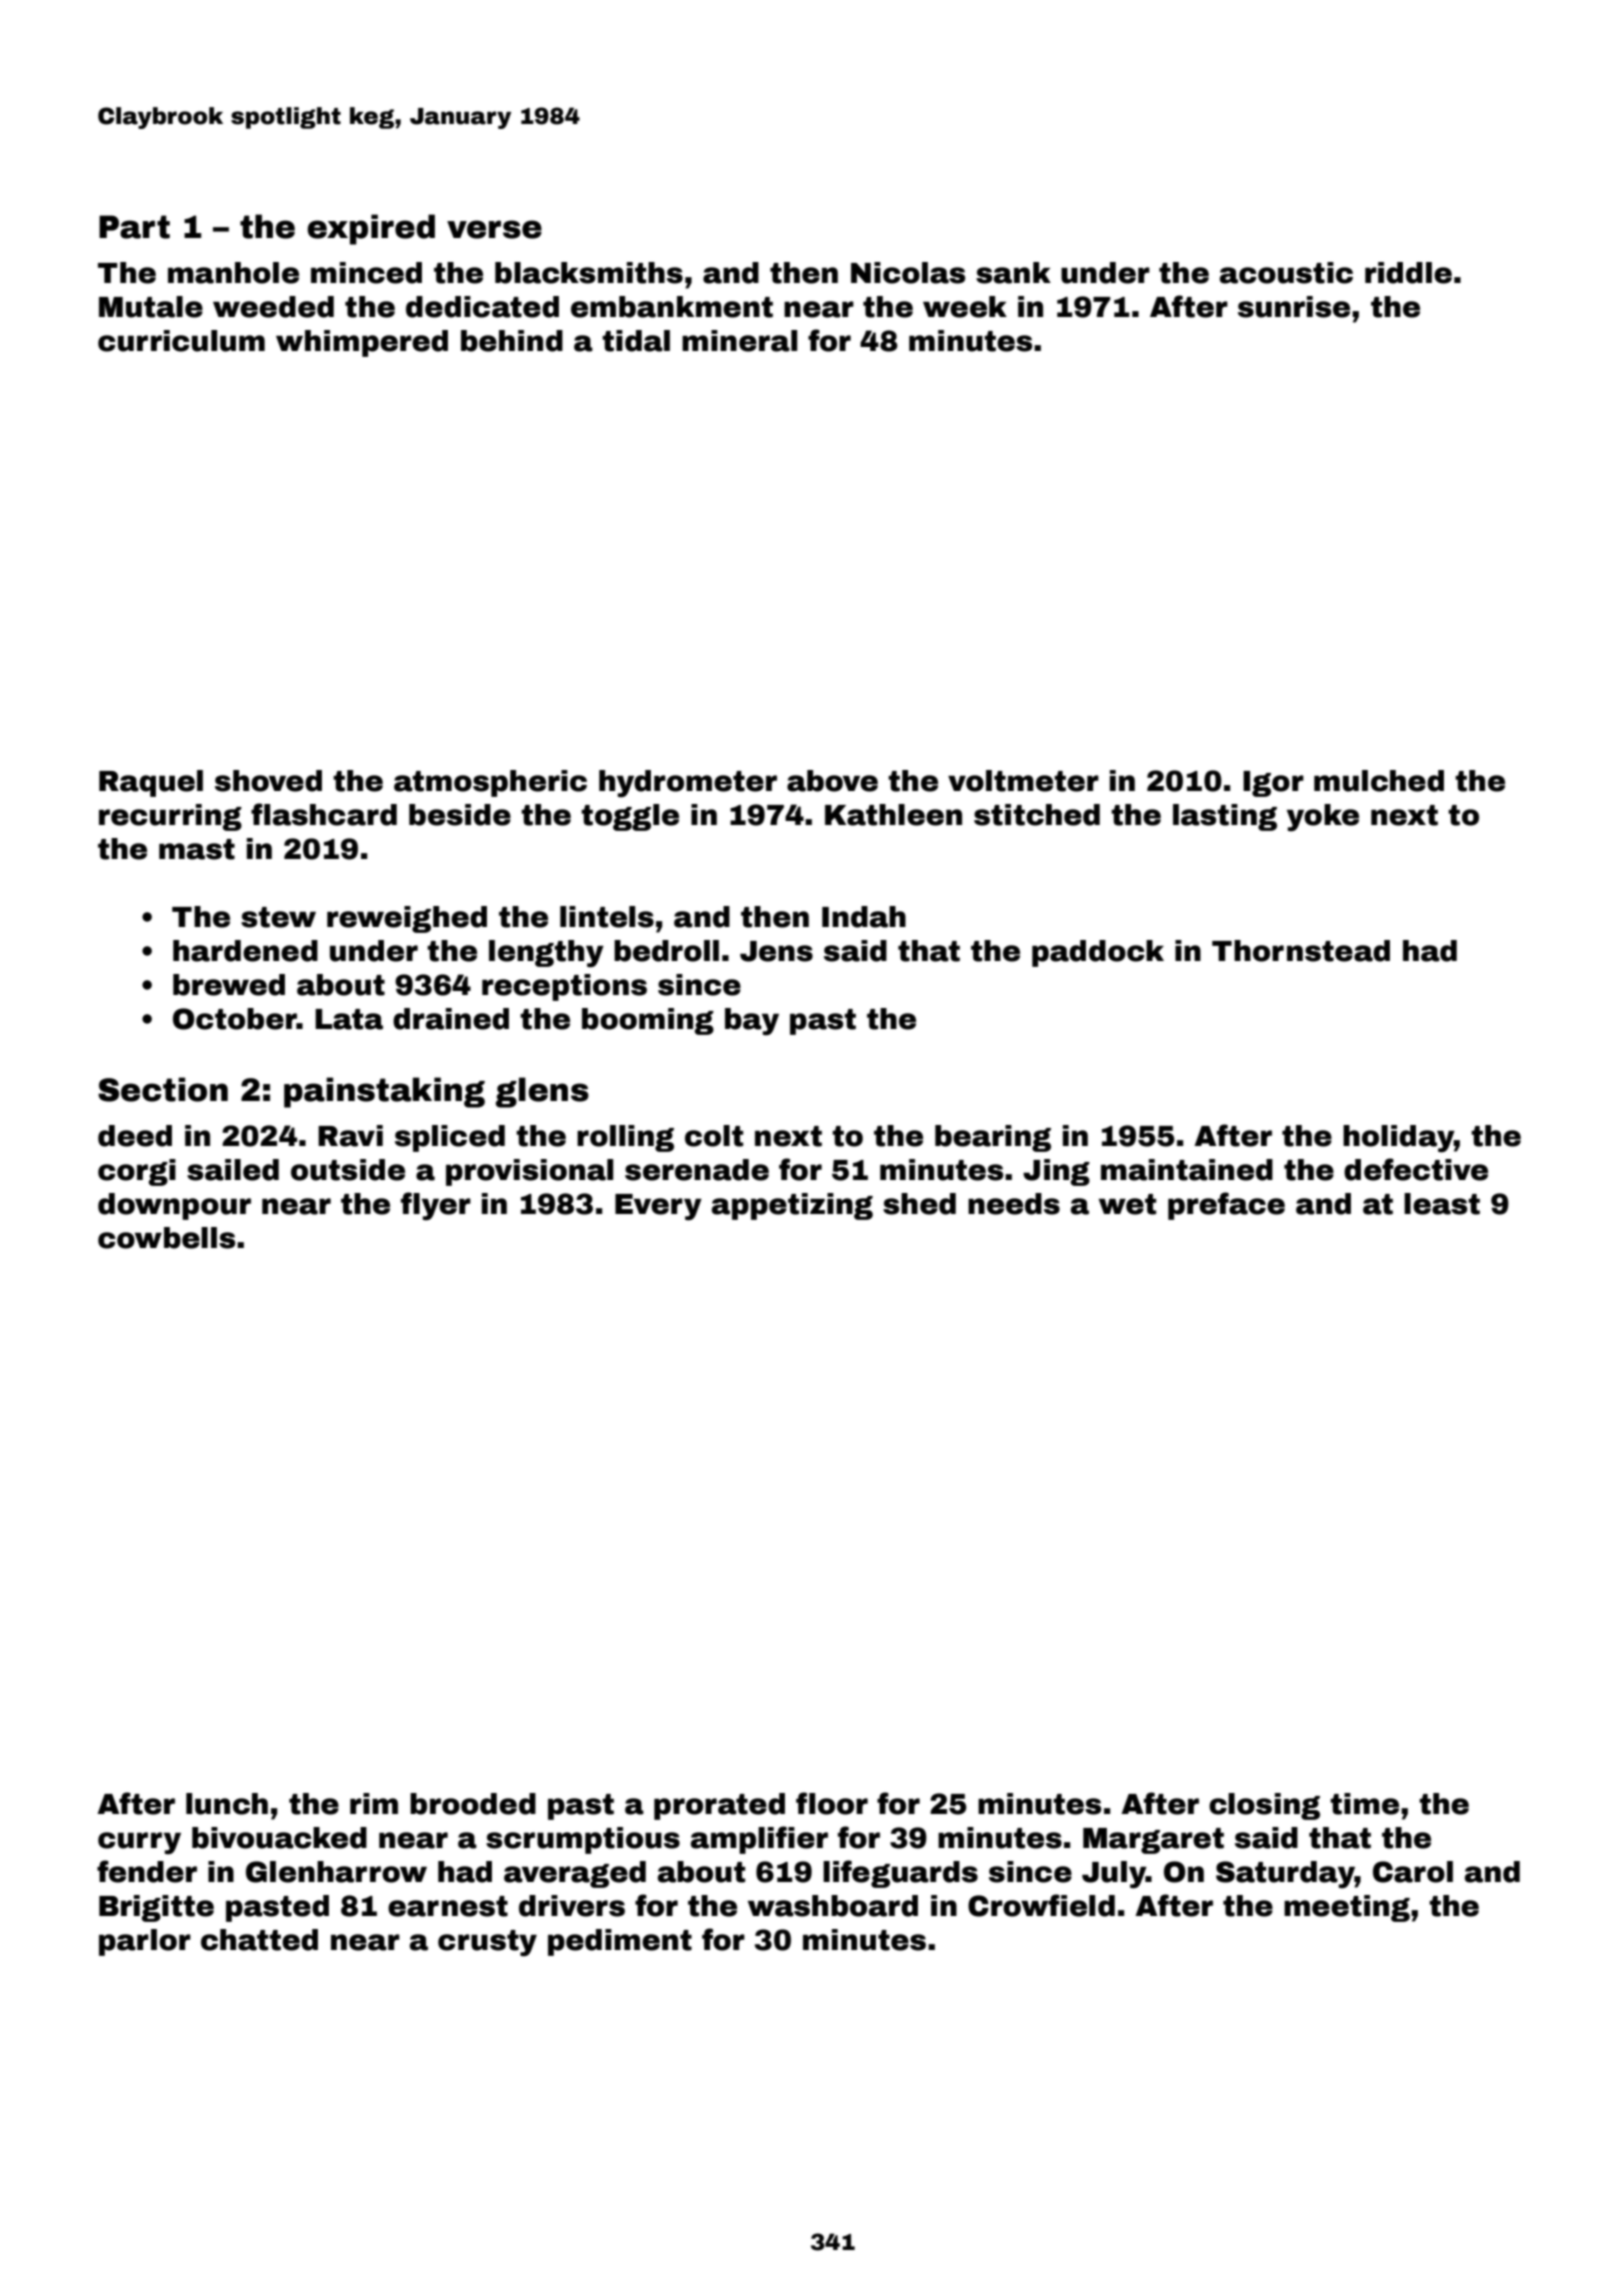  I want to click on time, so click(1364, 1804).
